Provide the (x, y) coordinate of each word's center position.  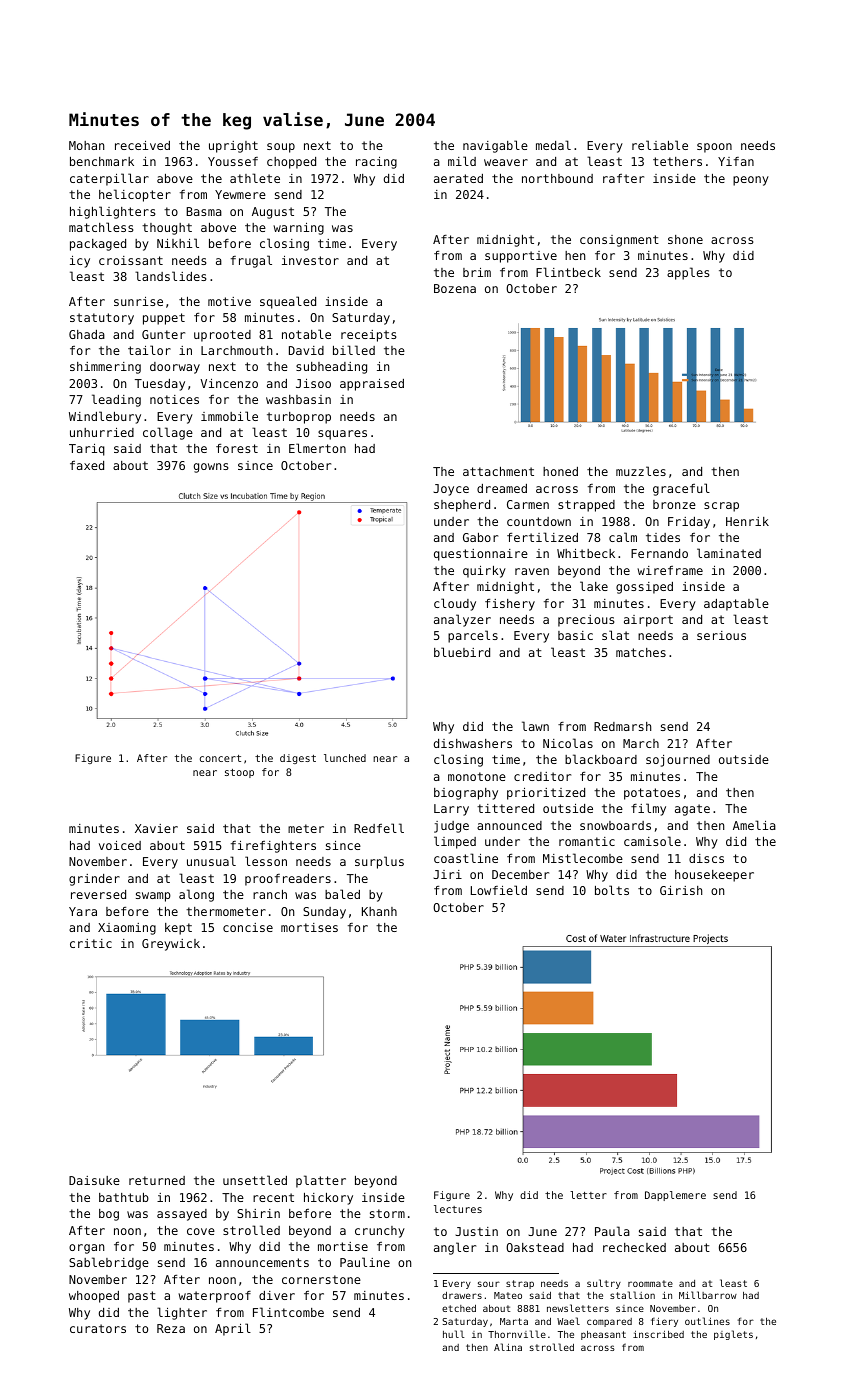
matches (641, 652)
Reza (171, 1328)
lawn (535, 726)
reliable (660, 145)
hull (454, 1334)
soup (281, 148)
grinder (94, 880)
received (142, 145)
